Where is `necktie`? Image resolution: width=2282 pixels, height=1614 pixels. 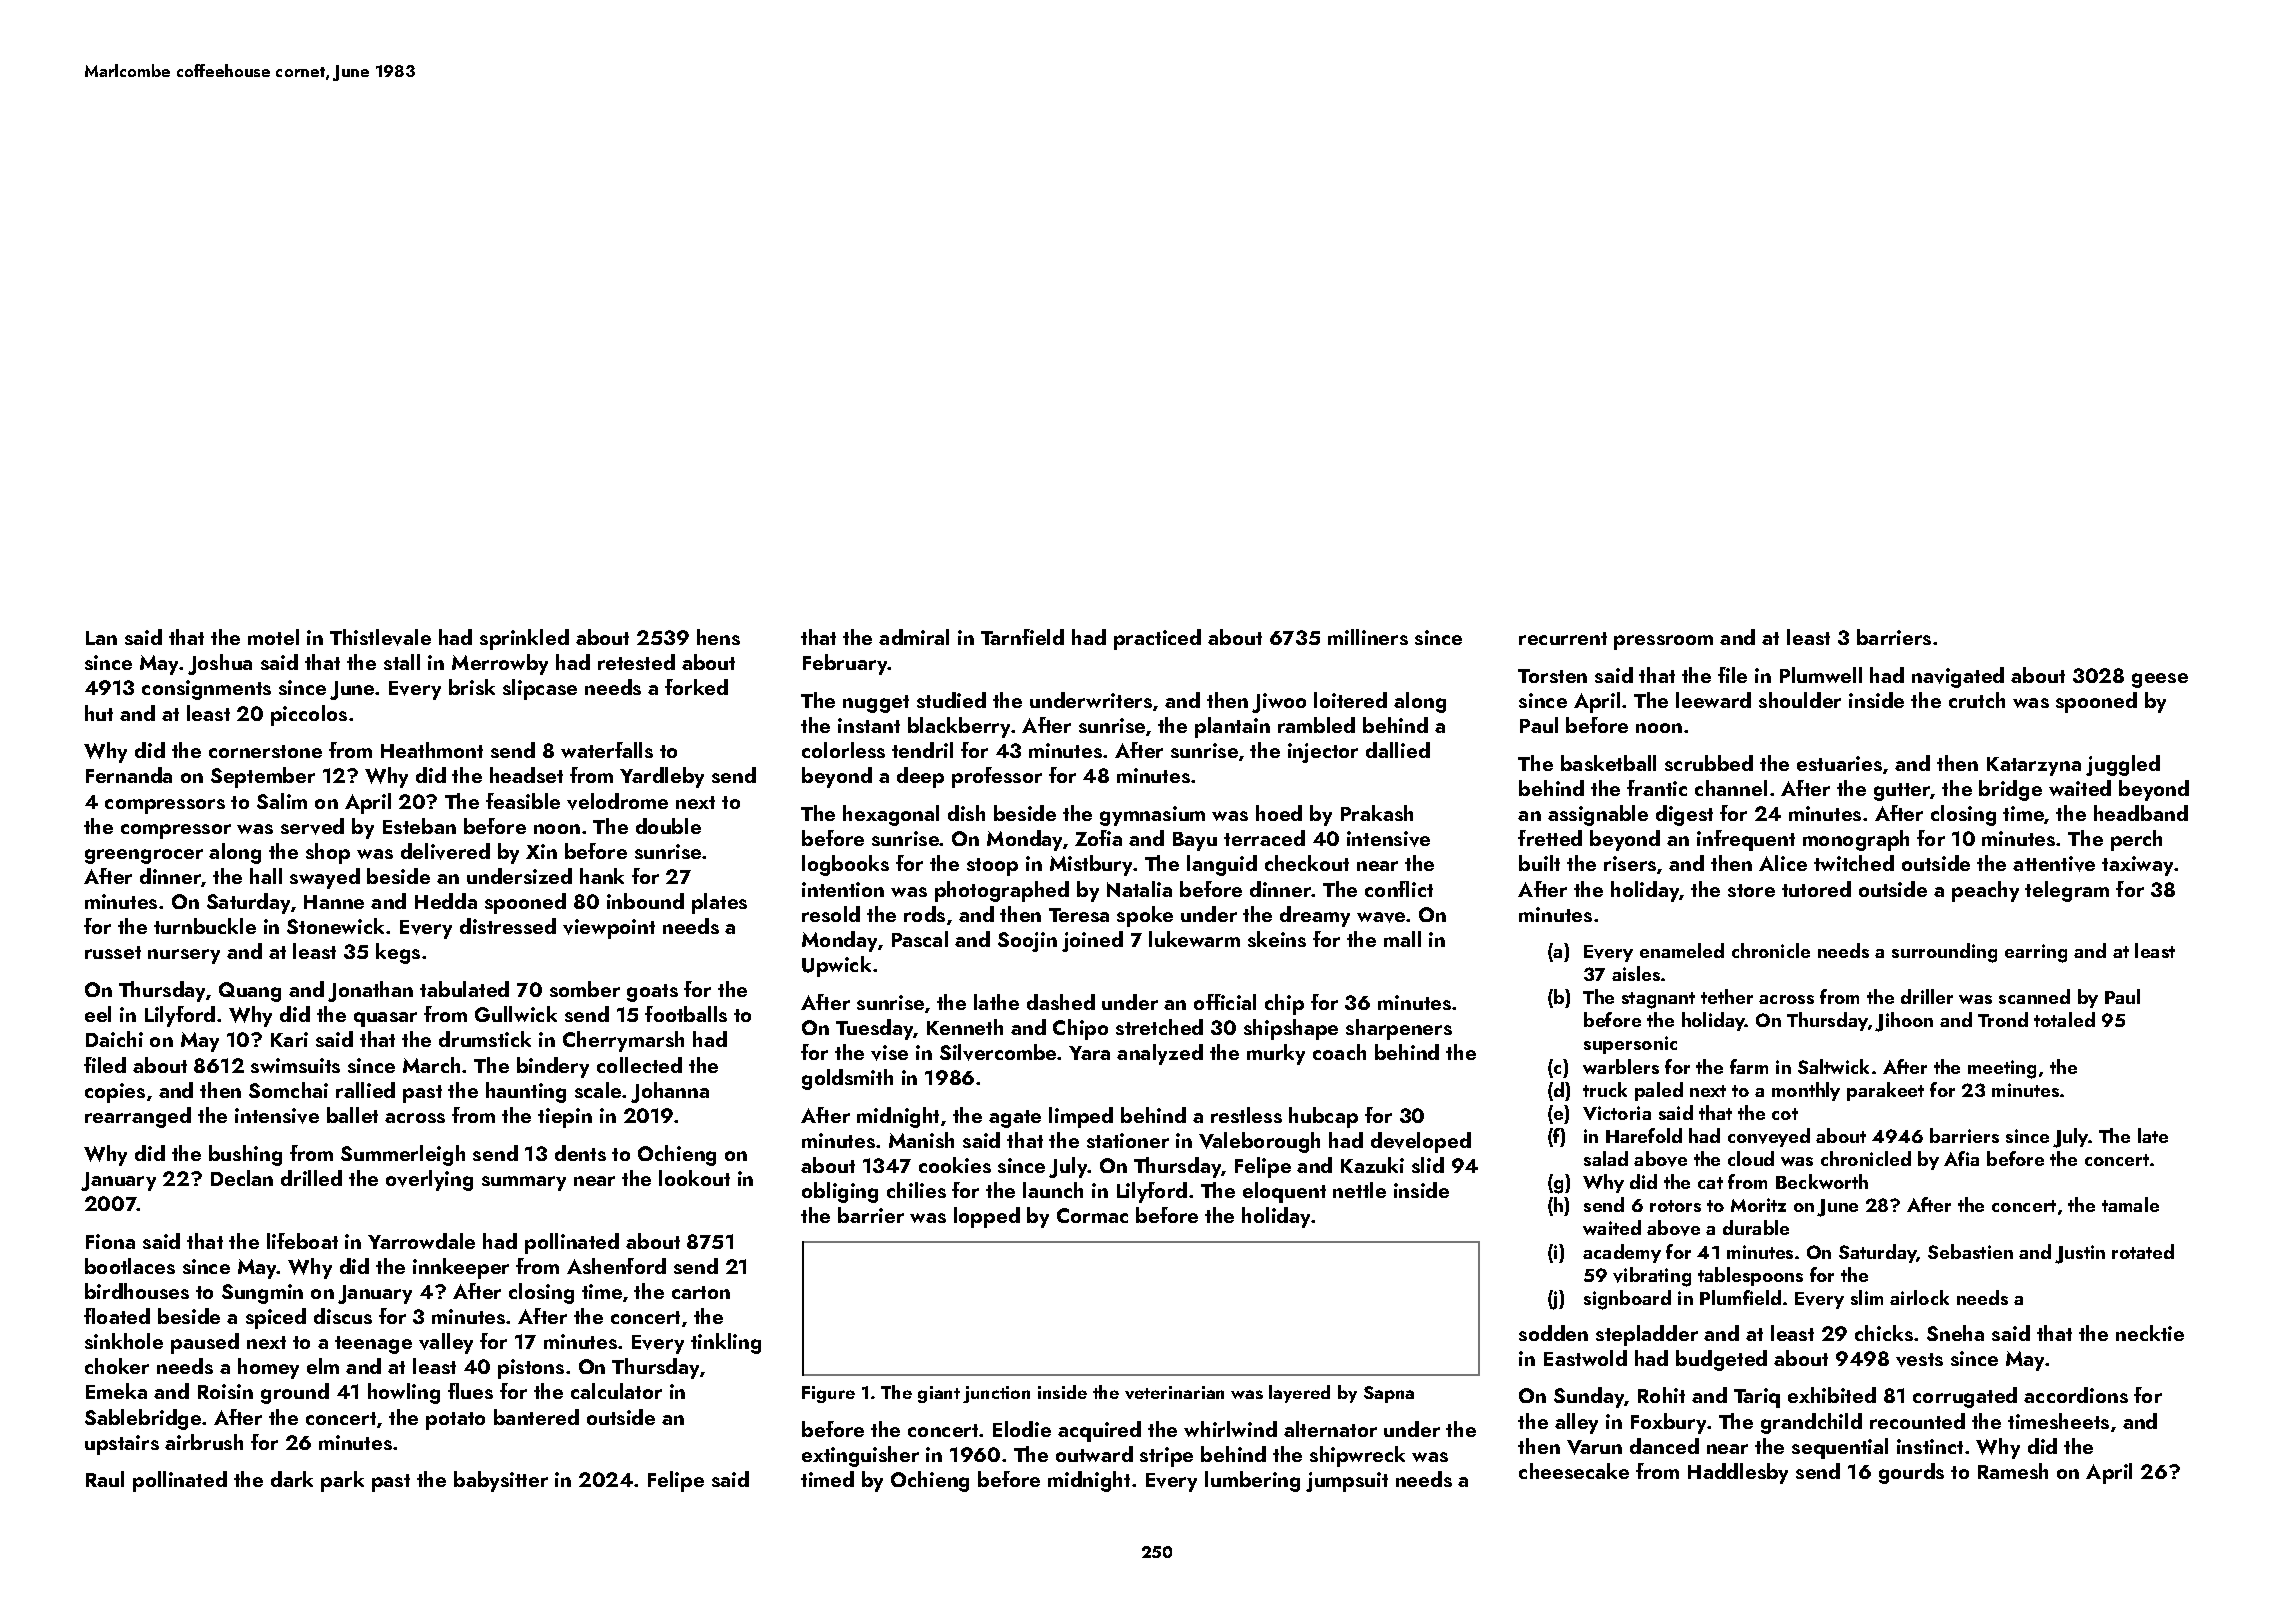 necktie is located at coordinates (2150, 1333).
